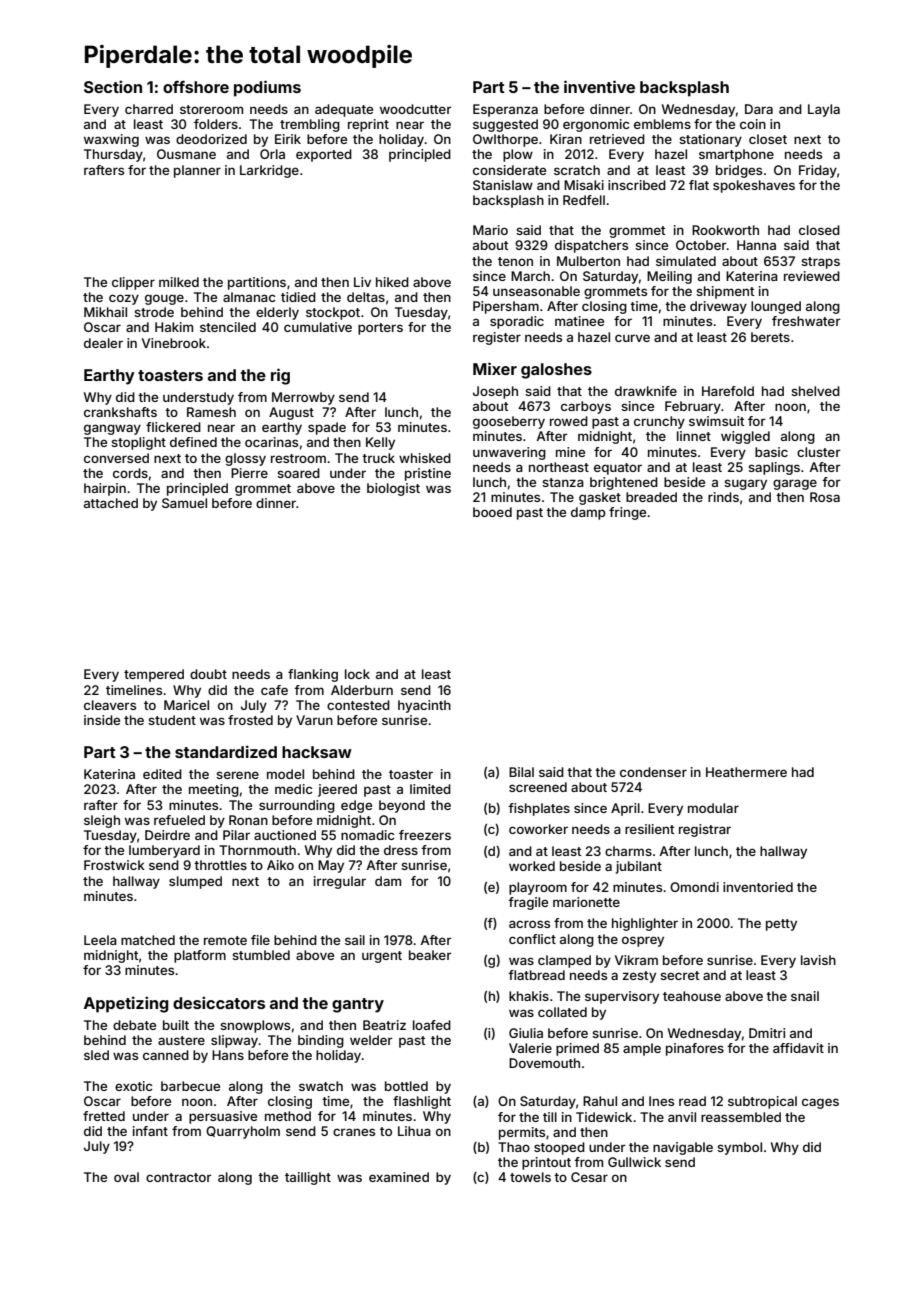 The image size is (924, 1308). Describe the element at coordinates (745, 437) in the page. I see `wiggled` at that location.
